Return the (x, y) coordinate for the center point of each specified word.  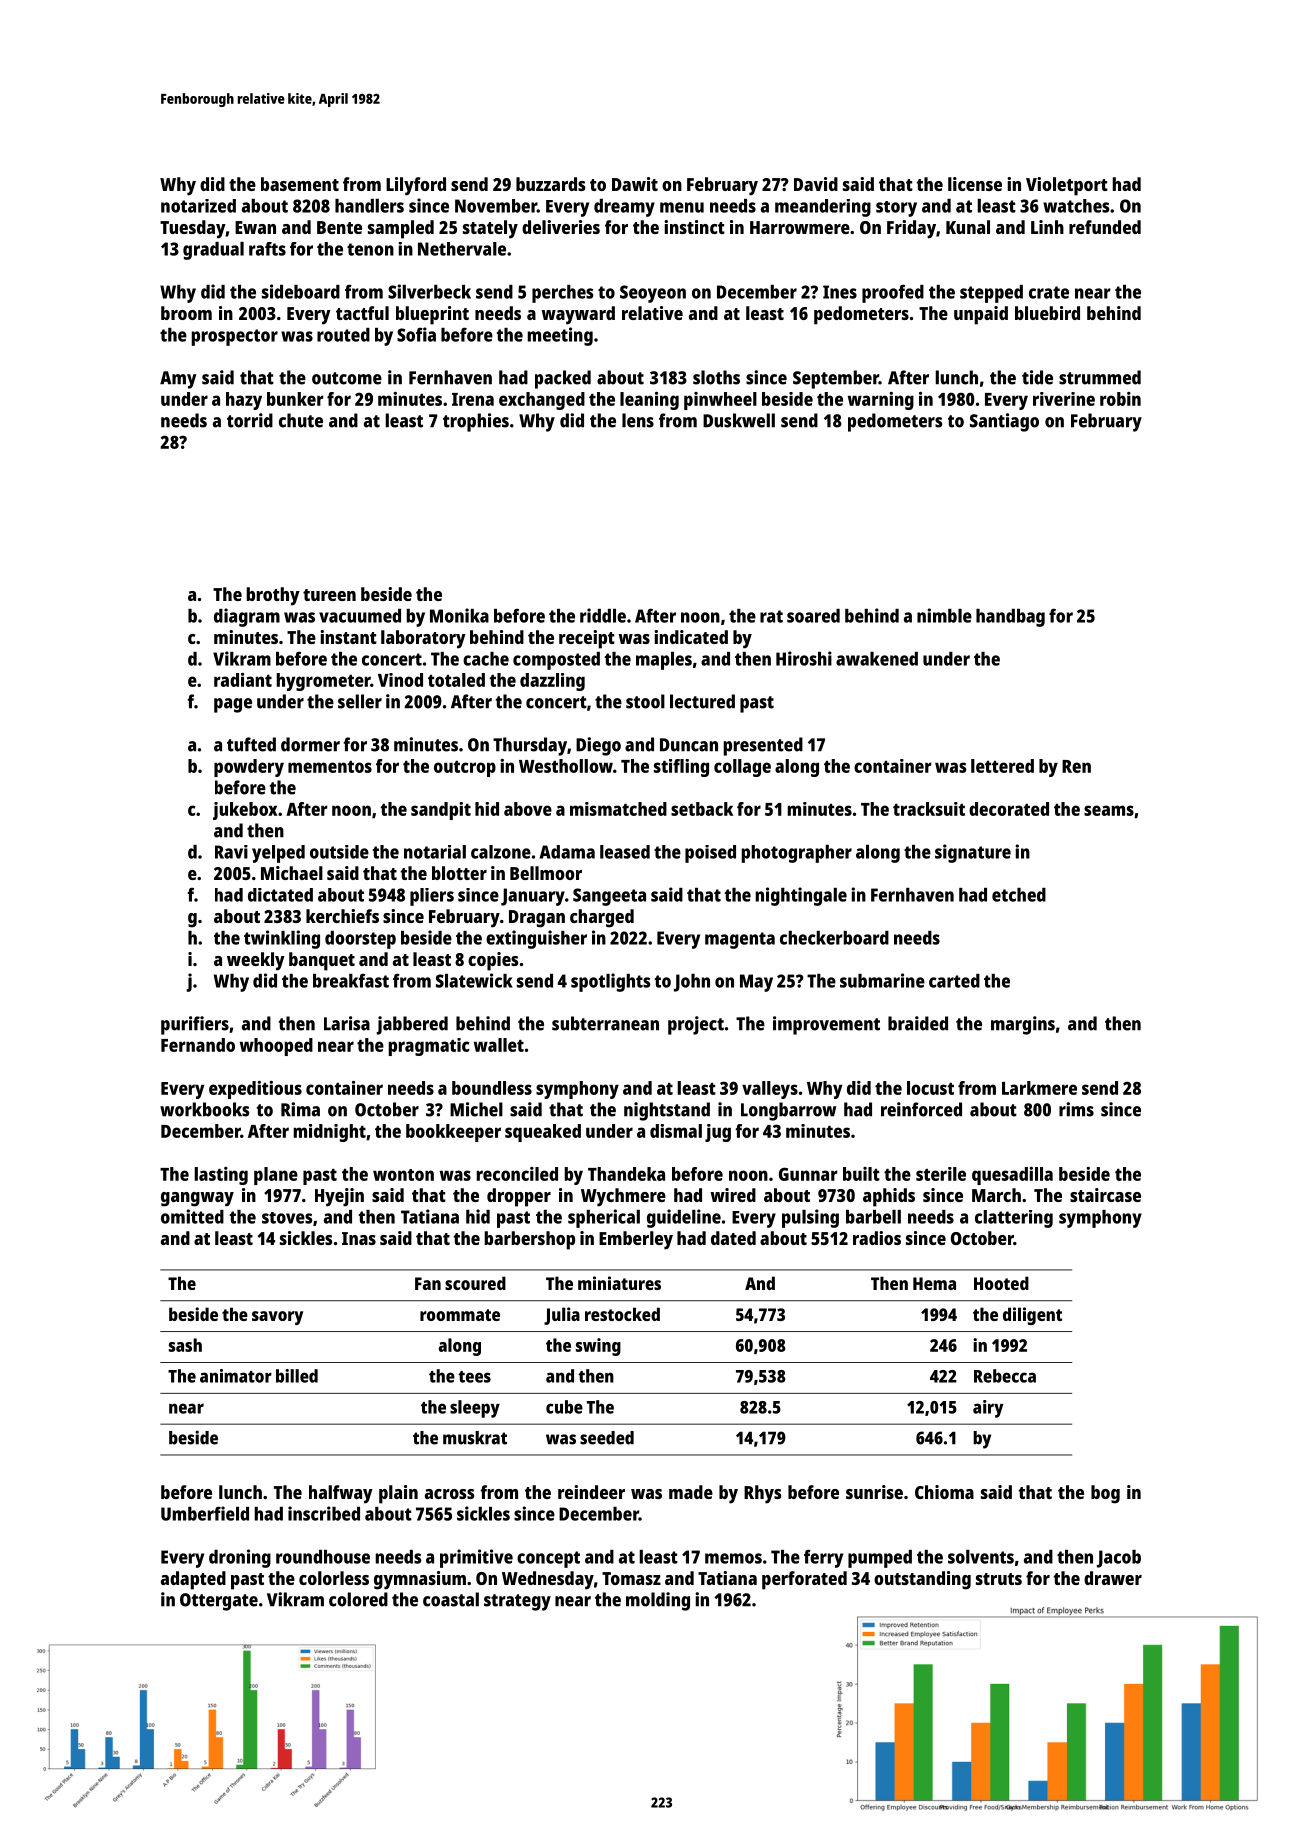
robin (1120, 399)
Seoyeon (653, 294)
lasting (221, 1176)
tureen (329, 595)
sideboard (301, 291)
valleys (770, 1090)
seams (1109, 810)
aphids (889, 1197)
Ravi (231, 852)
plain (398, 1494)
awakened (877, 659)
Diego (598, 746)
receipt (587, 639)
